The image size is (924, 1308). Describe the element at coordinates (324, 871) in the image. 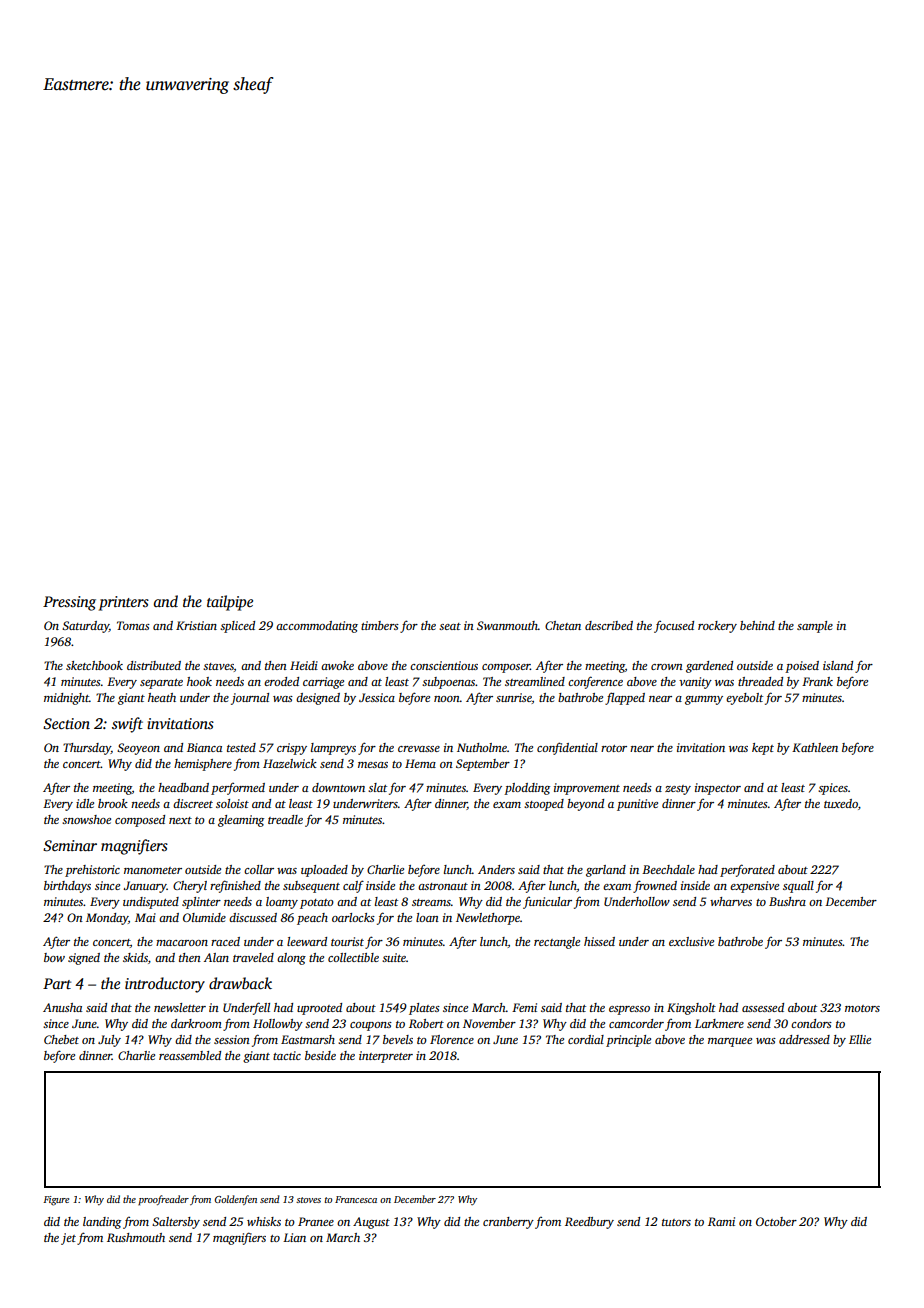

I see `uploaded` at that location.
